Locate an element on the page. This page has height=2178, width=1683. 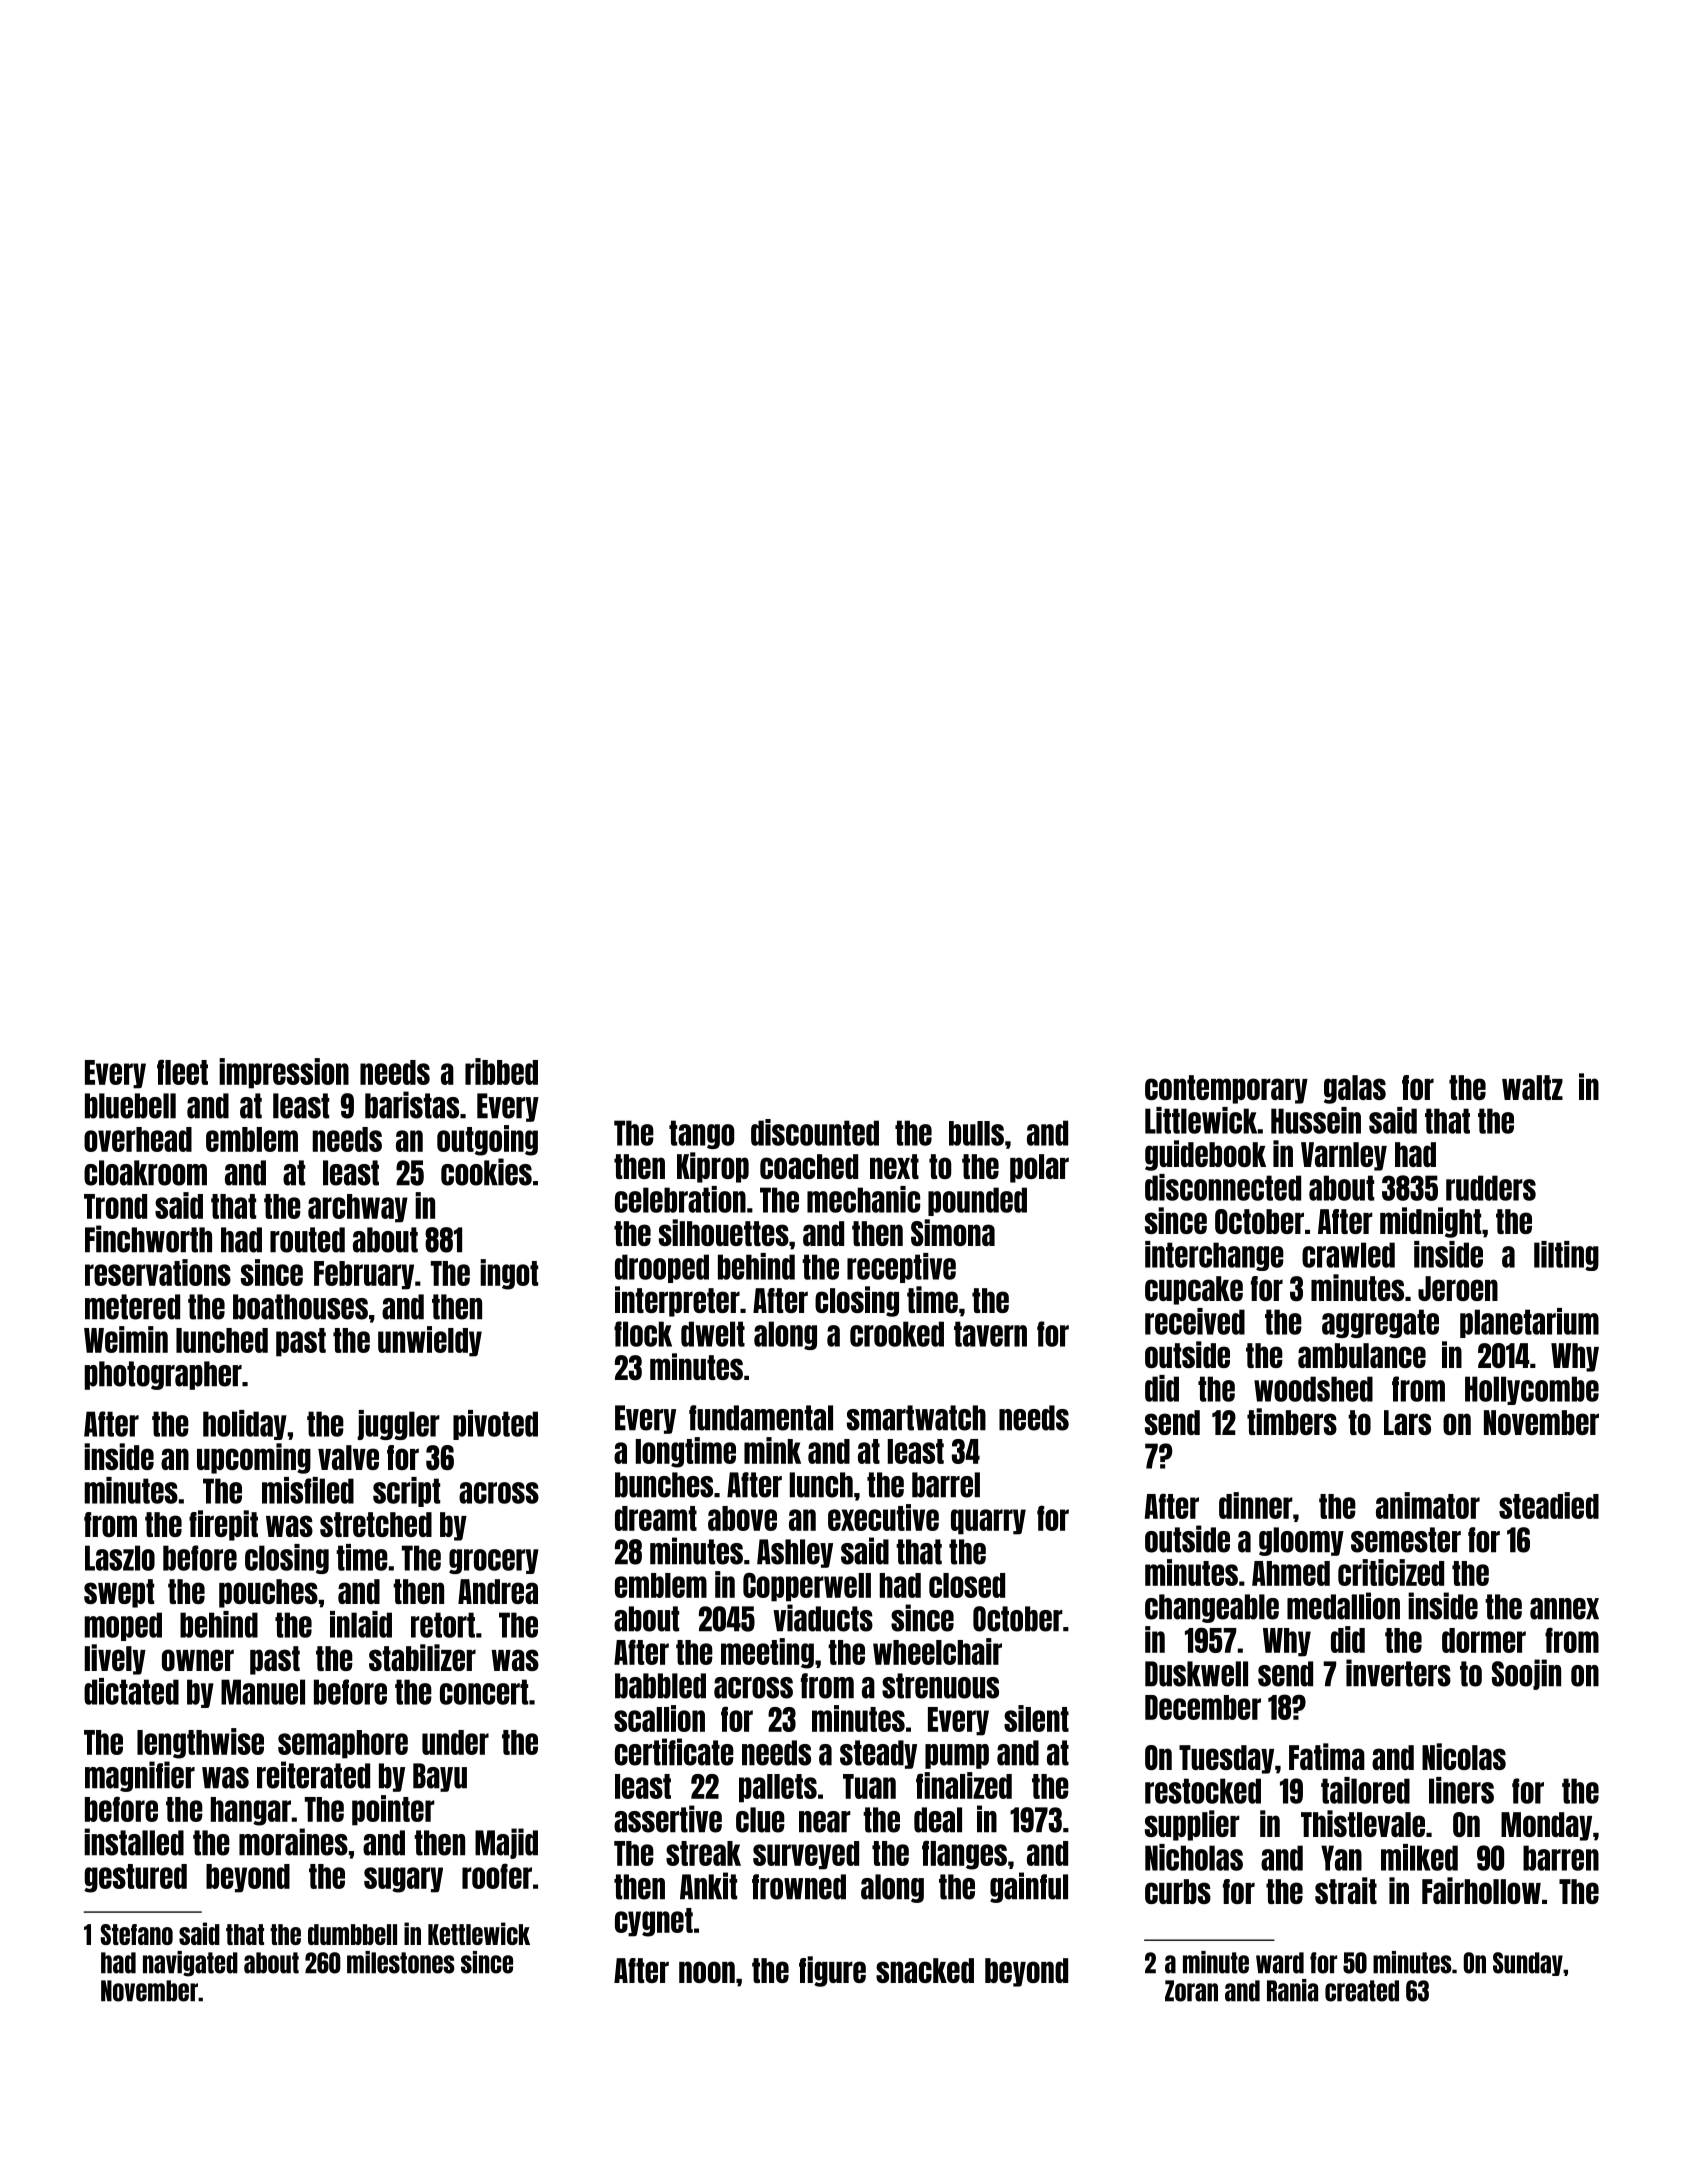
tango is located at coordinates (702, 1134).
